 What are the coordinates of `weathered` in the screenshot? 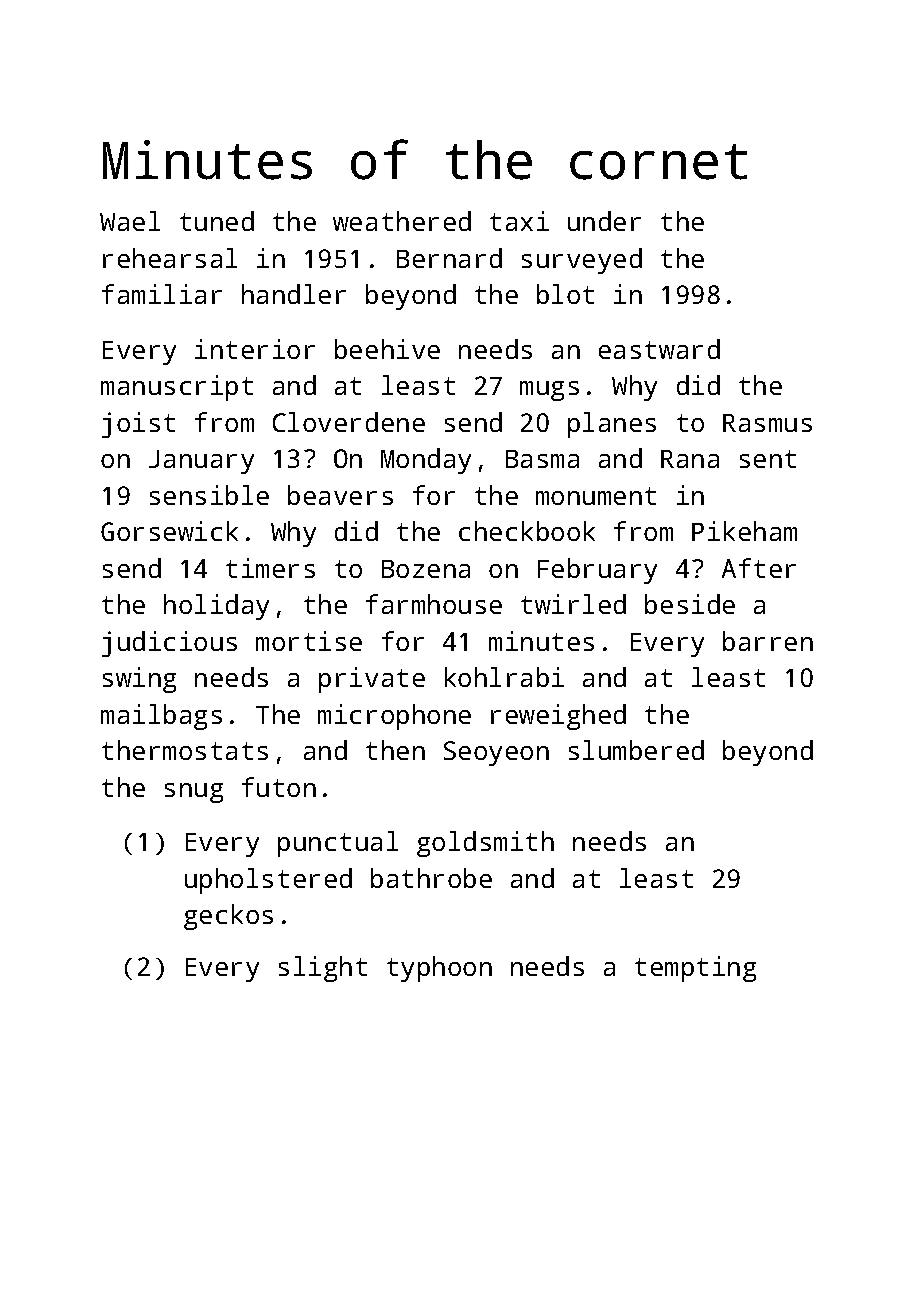 It's located at (402, 221).
